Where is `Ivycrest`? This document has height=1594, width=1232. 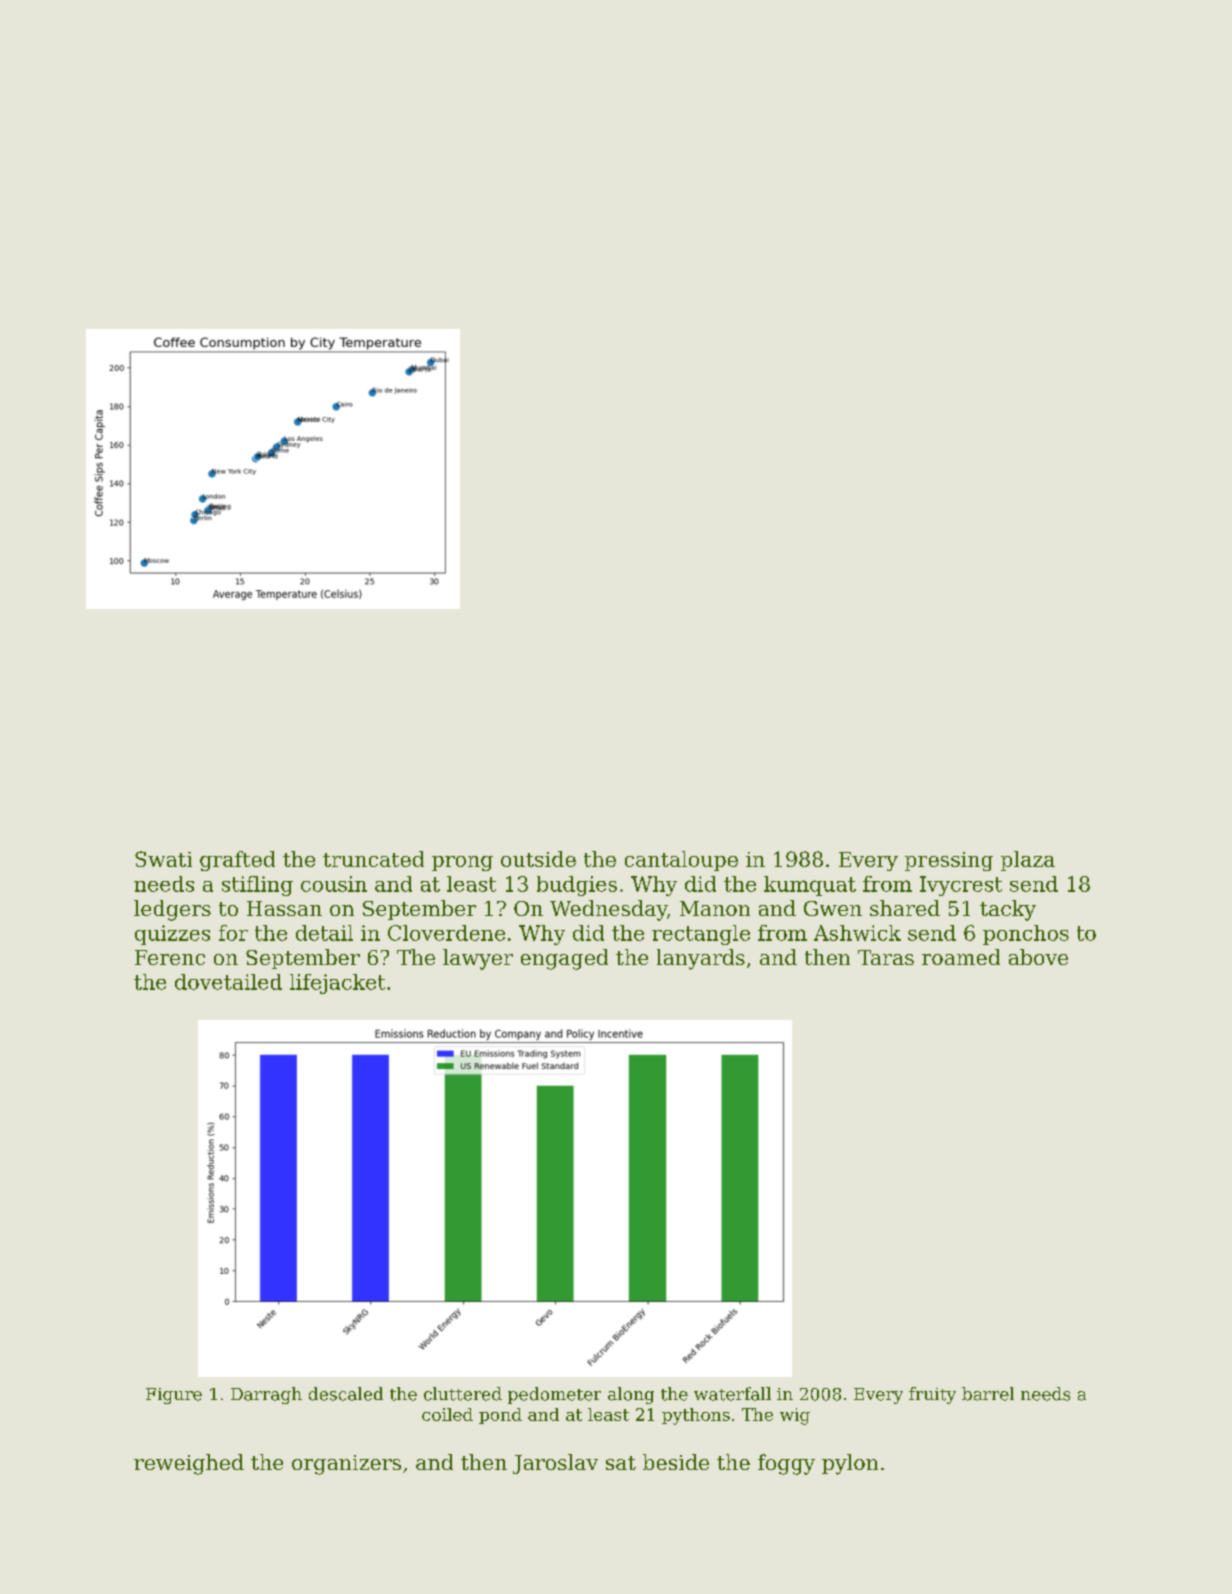
Ivycrest is located at coordinates (961, 886).
